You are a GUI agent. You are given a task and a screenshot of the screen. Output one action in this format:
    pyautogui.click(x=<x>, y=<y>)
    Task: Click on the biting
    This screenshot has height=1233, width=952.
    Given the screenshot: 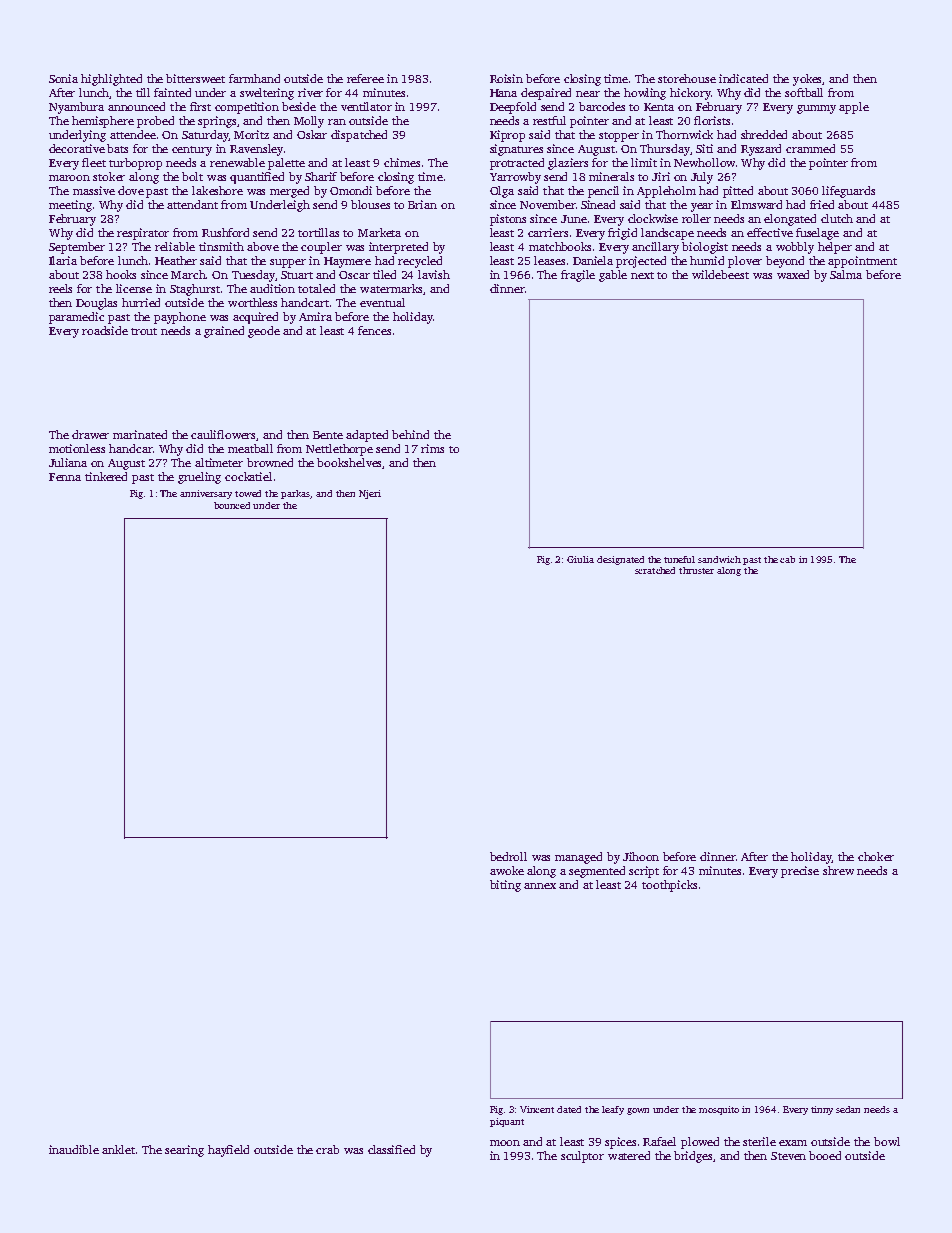 What is the action you would take?
    pyautogui.click(x=505, y=886)
